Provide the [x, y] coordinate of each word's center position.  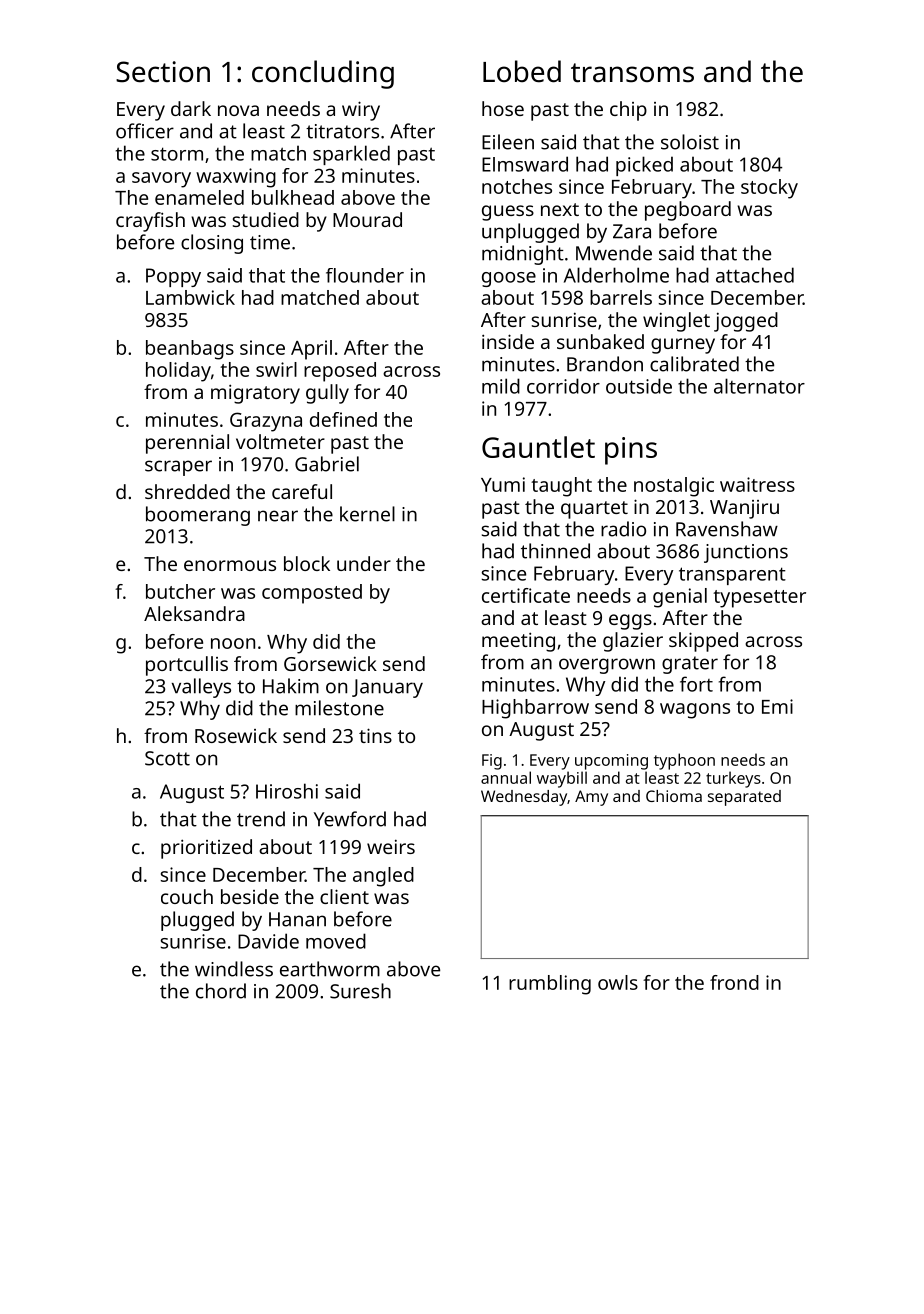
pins [631, 451]
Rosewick [236, 735]
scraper [178, 468]
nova [238, 110]
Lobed [522, 71]
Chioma [674, 796]
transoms [632, 73]
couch [187, 896]
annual [506, 777]
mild [501, 386]
